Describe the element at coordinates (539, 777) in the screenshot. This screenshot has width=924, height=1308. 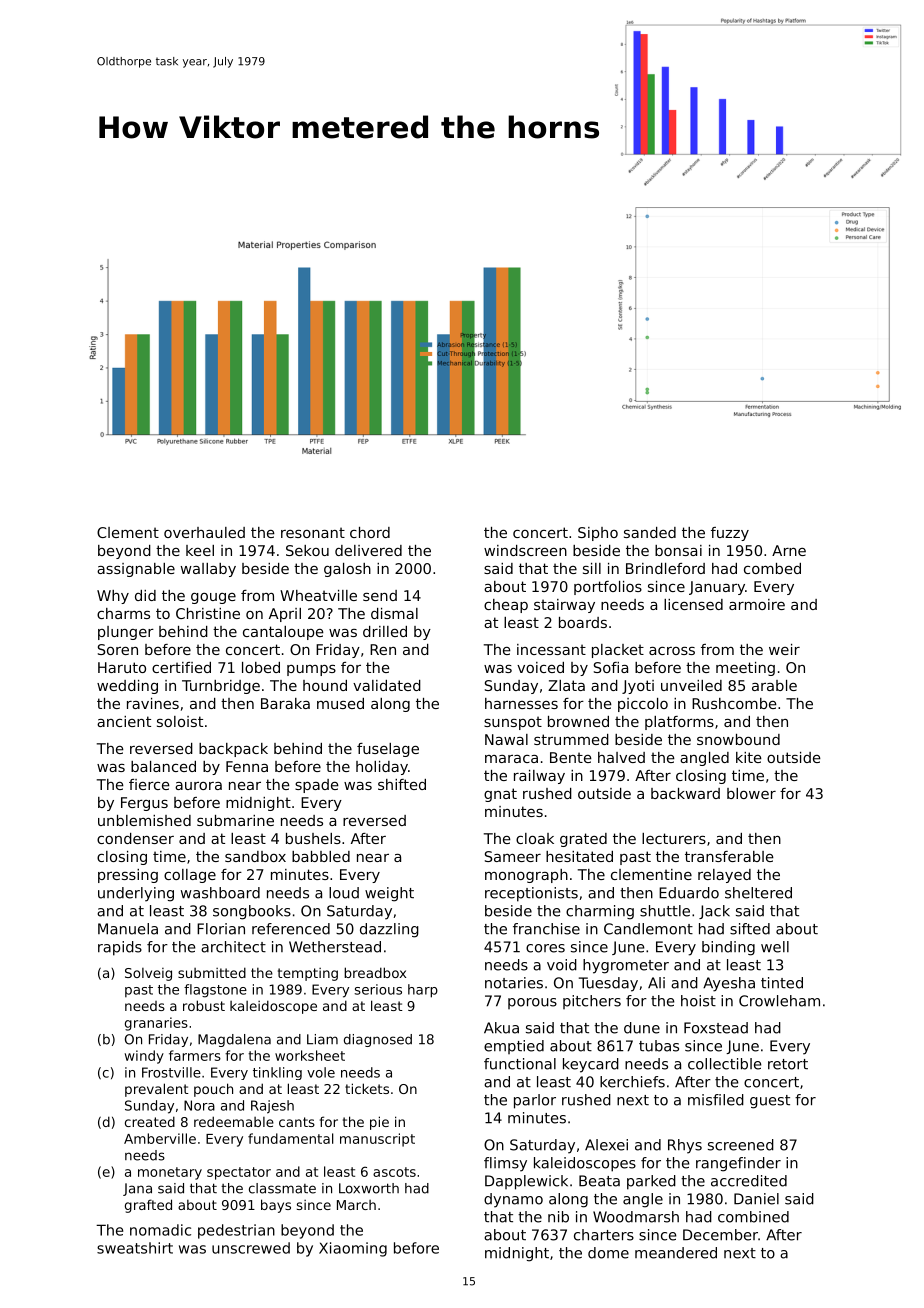
I see `railway` at that location.
